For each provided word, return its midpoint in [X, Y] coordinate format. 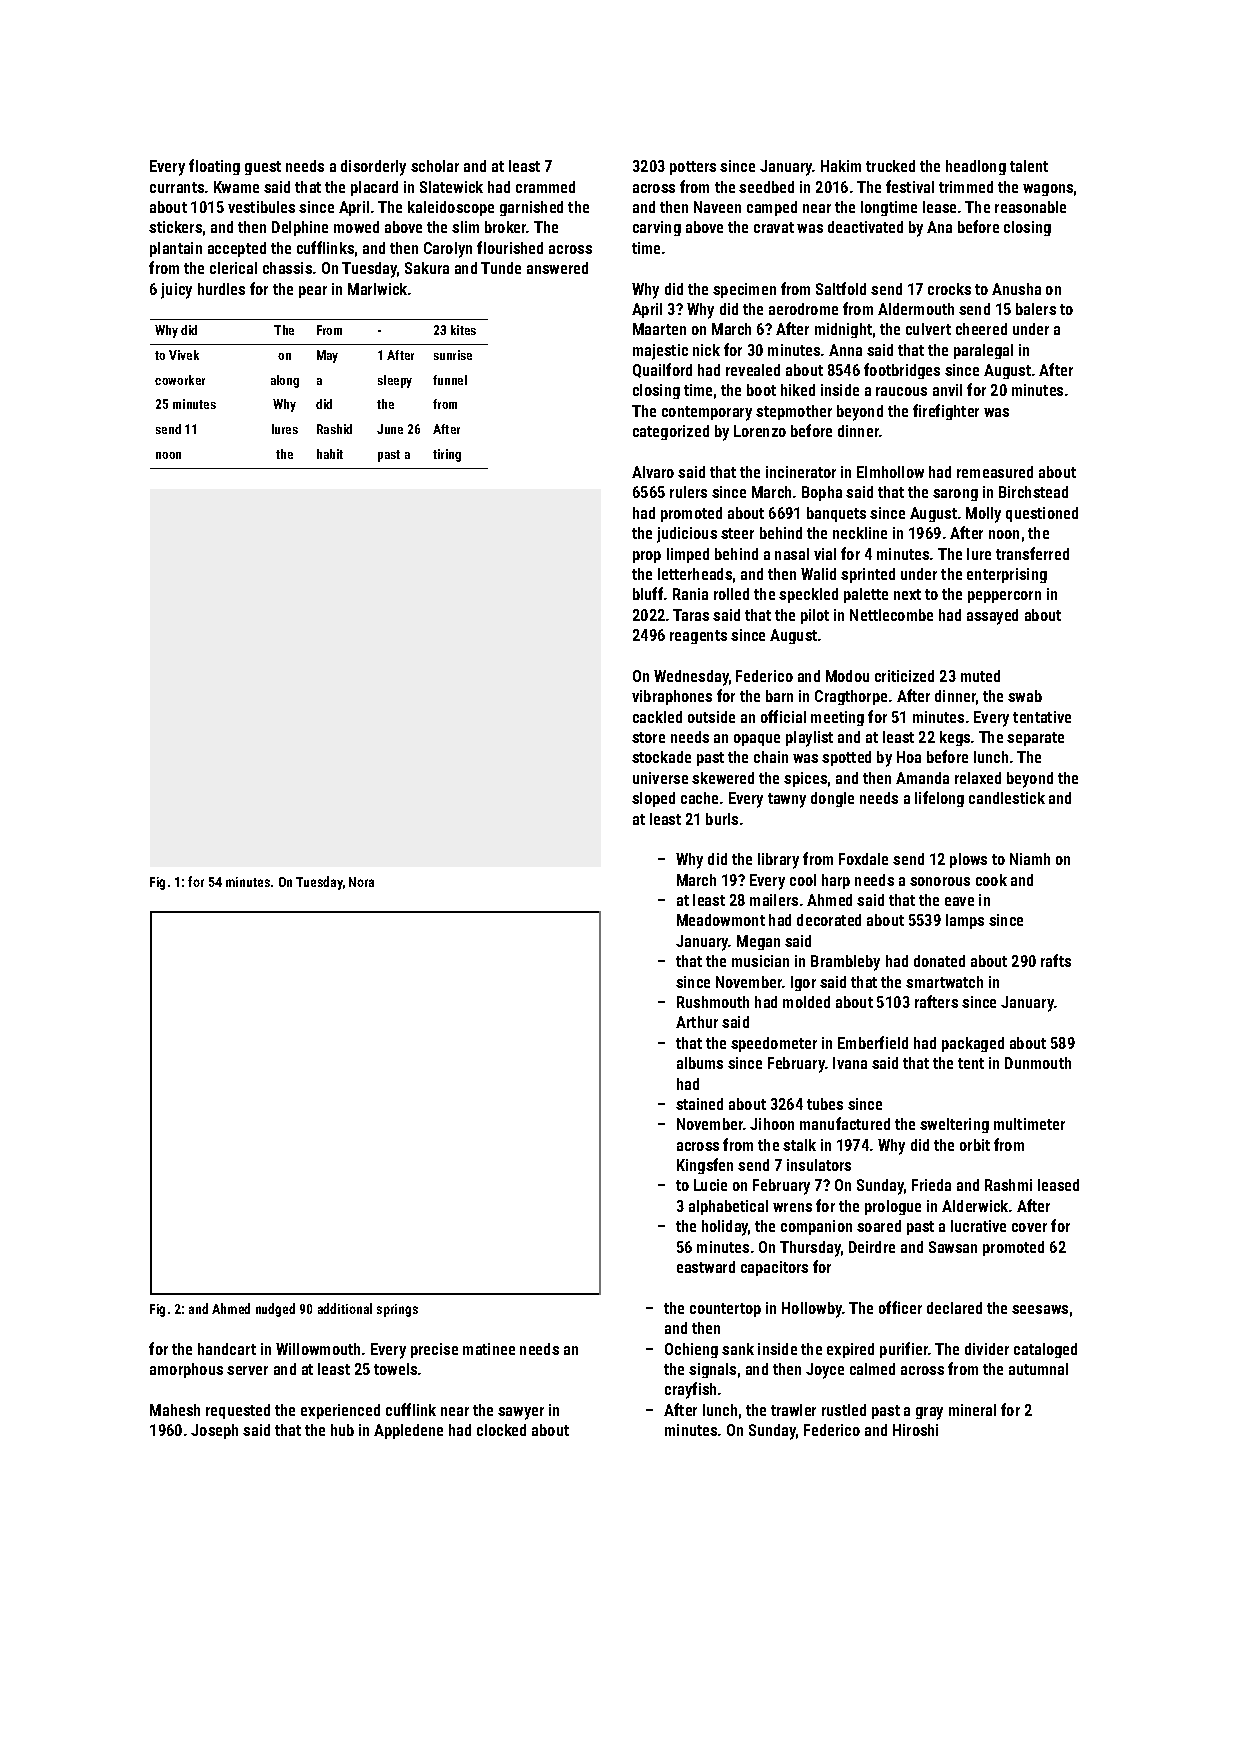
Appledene [408, 1431]
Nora [361, 882]
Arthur [697, 1022]
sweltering [954, 1125]
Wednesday [691, 678]
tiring [447, 455]
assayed [992, 617]
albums [700, 1063]
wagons [1048, 190]
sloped [653, 799]
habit [330, 454]
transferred [1032, 553]
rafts [1056, 960]
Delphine [300, 228]
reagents [698, 637]
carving [657, 228]
